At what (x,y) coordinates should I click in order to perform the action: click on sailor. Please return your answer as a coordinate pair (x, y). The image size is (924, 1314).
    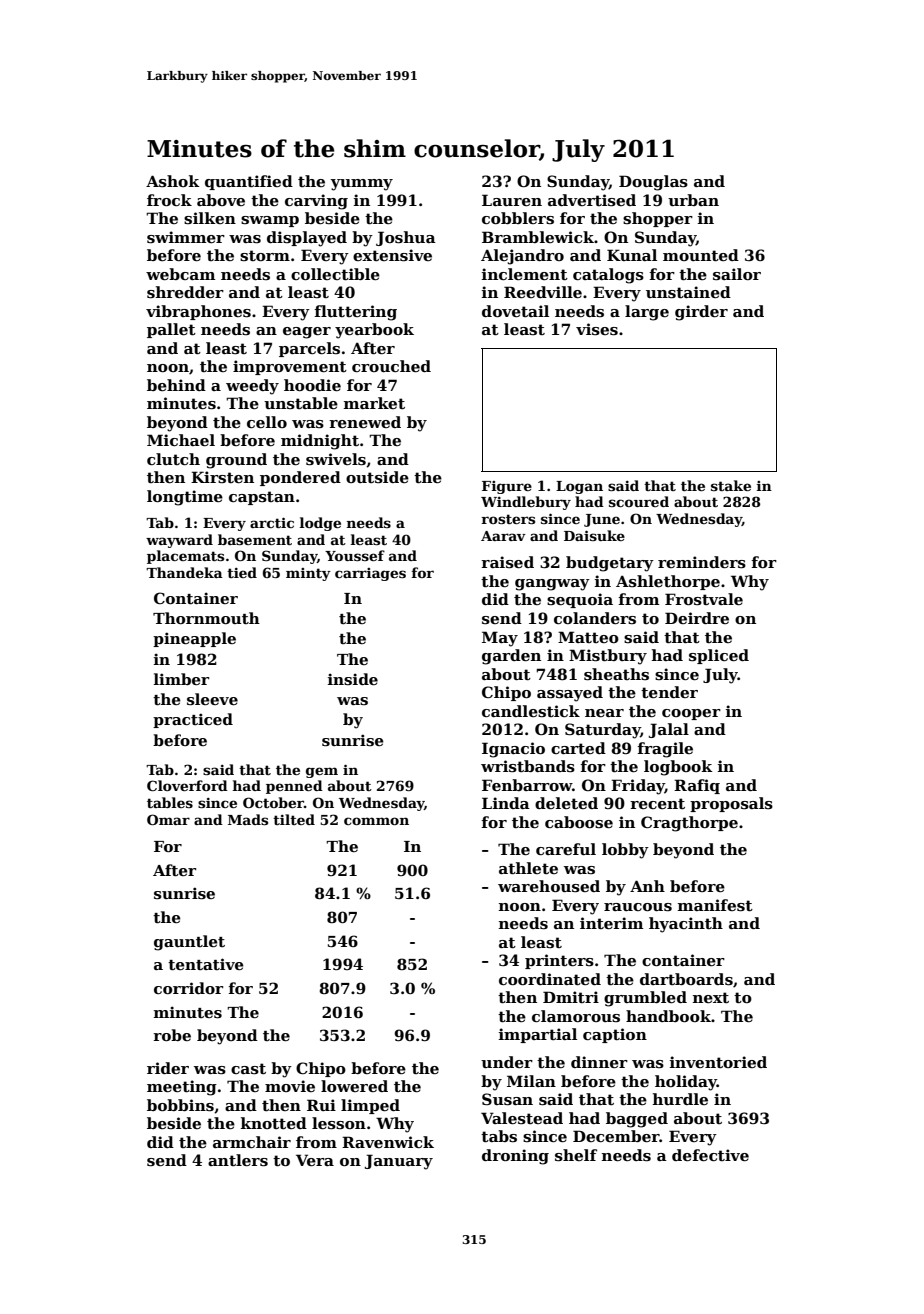
    Looking at the image, I should click on (737, 274).
